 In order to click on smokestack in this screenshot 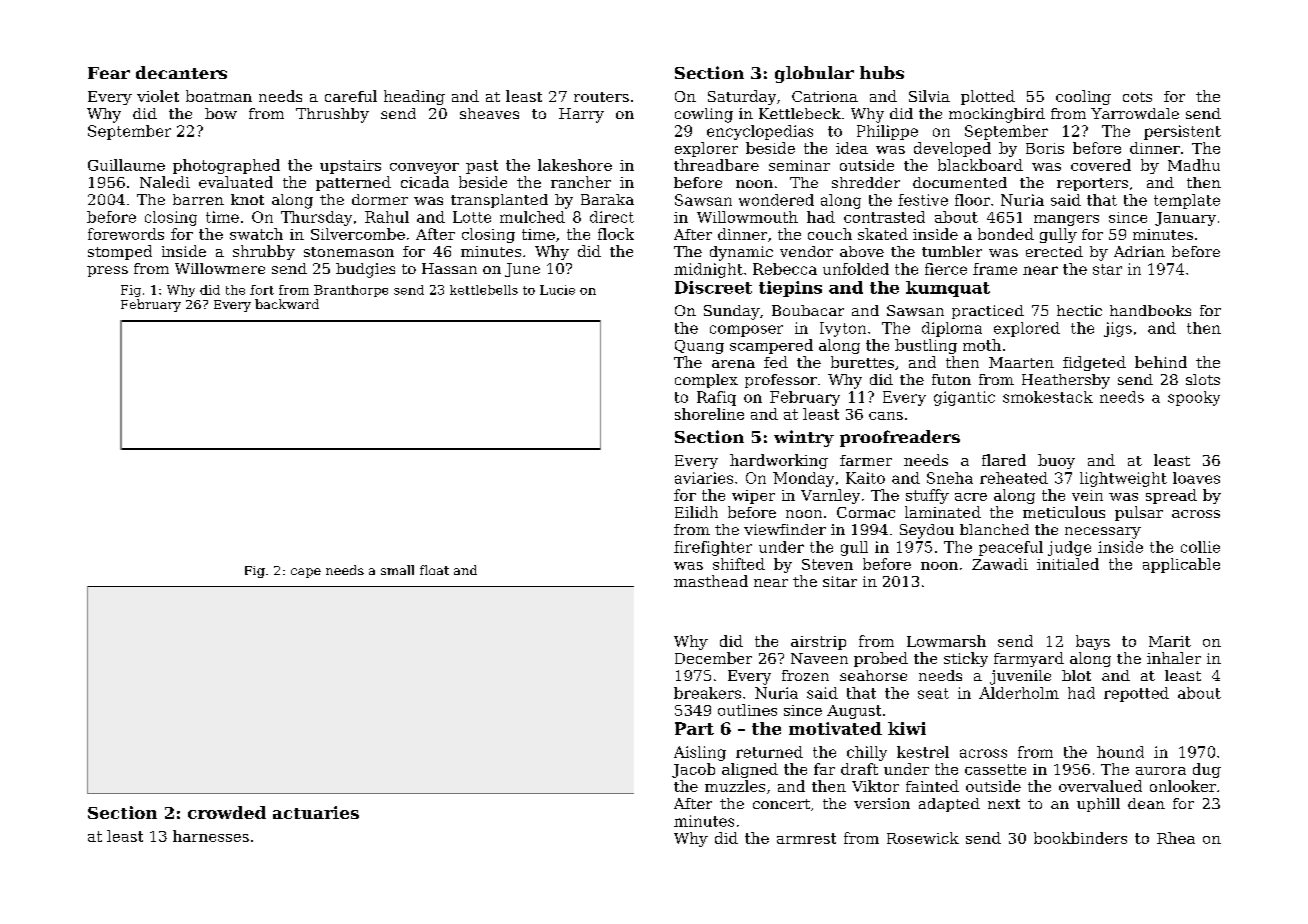, I will do `click(1048, 397)`.
